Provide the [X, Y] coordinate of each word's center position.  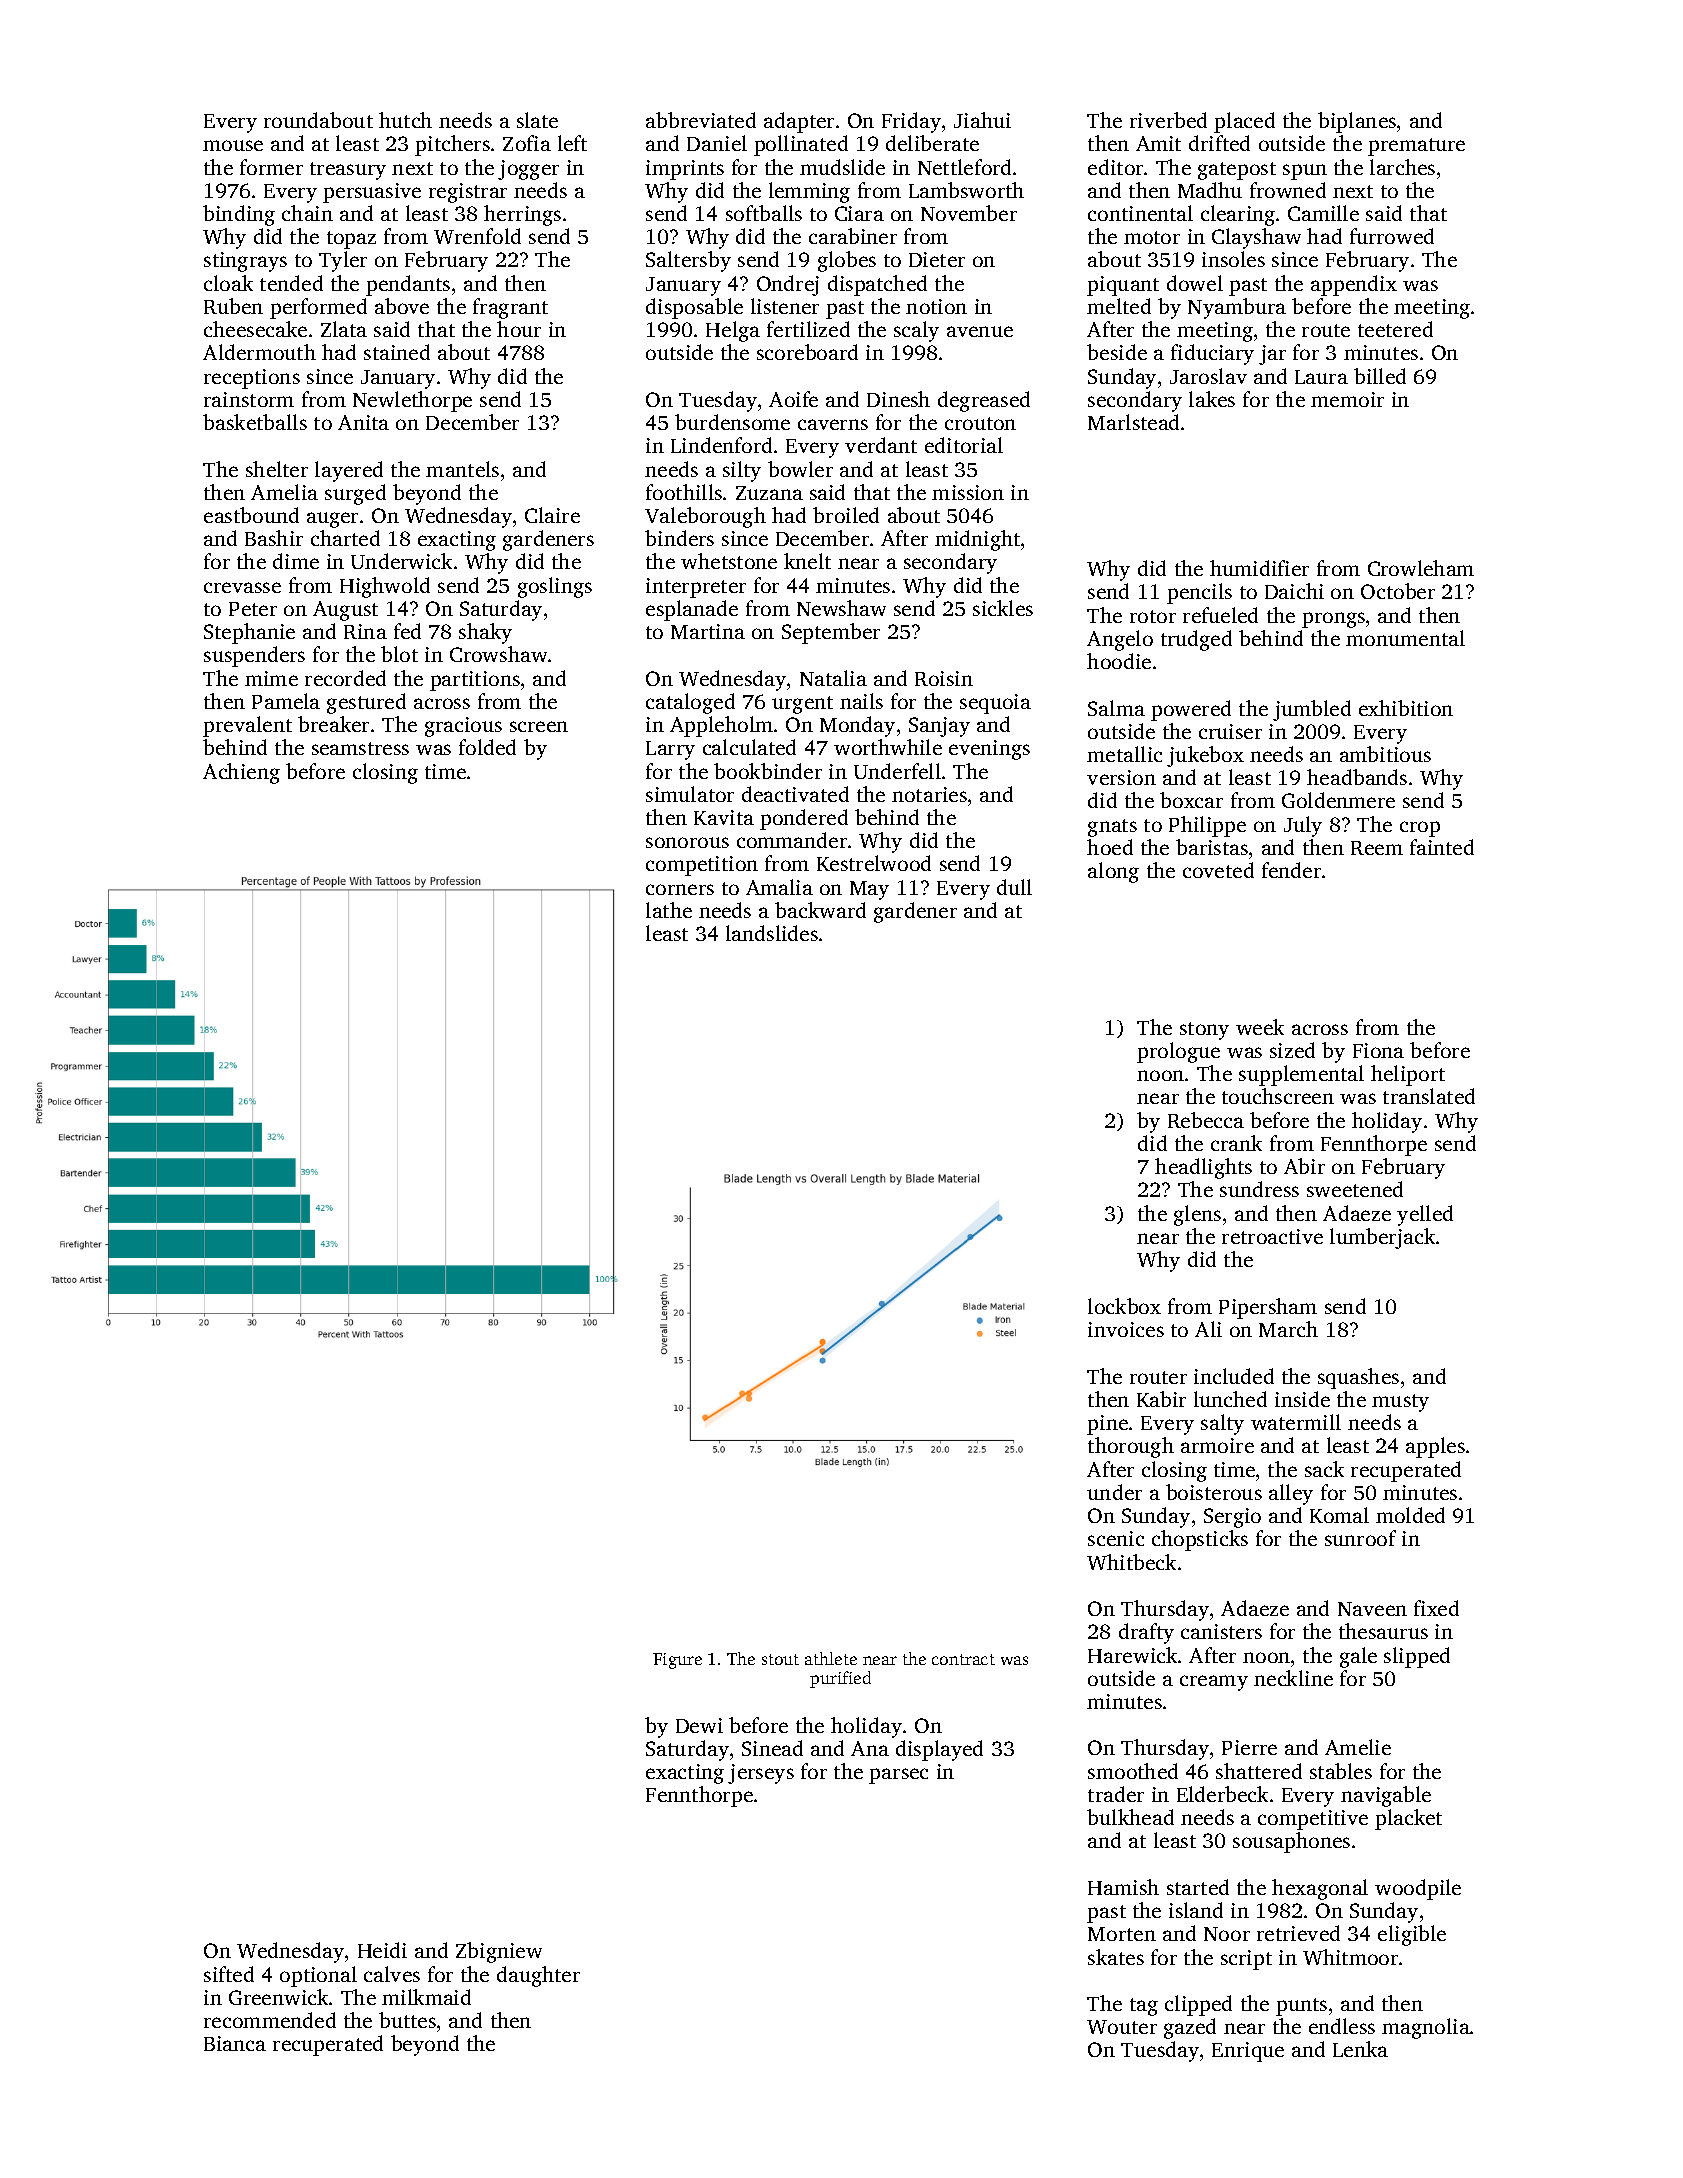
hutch [405, 120]
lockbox [1124, 1306]
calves [392, 1974]
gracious [463, 727]
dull [1014, 887]
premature [1416, 147]
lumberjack [1382, 1238]
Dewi [699, 1725]
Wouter [1122, 2027]
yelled [1425, 1215]
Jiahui [982, 120]
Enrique [1248, 2052]
